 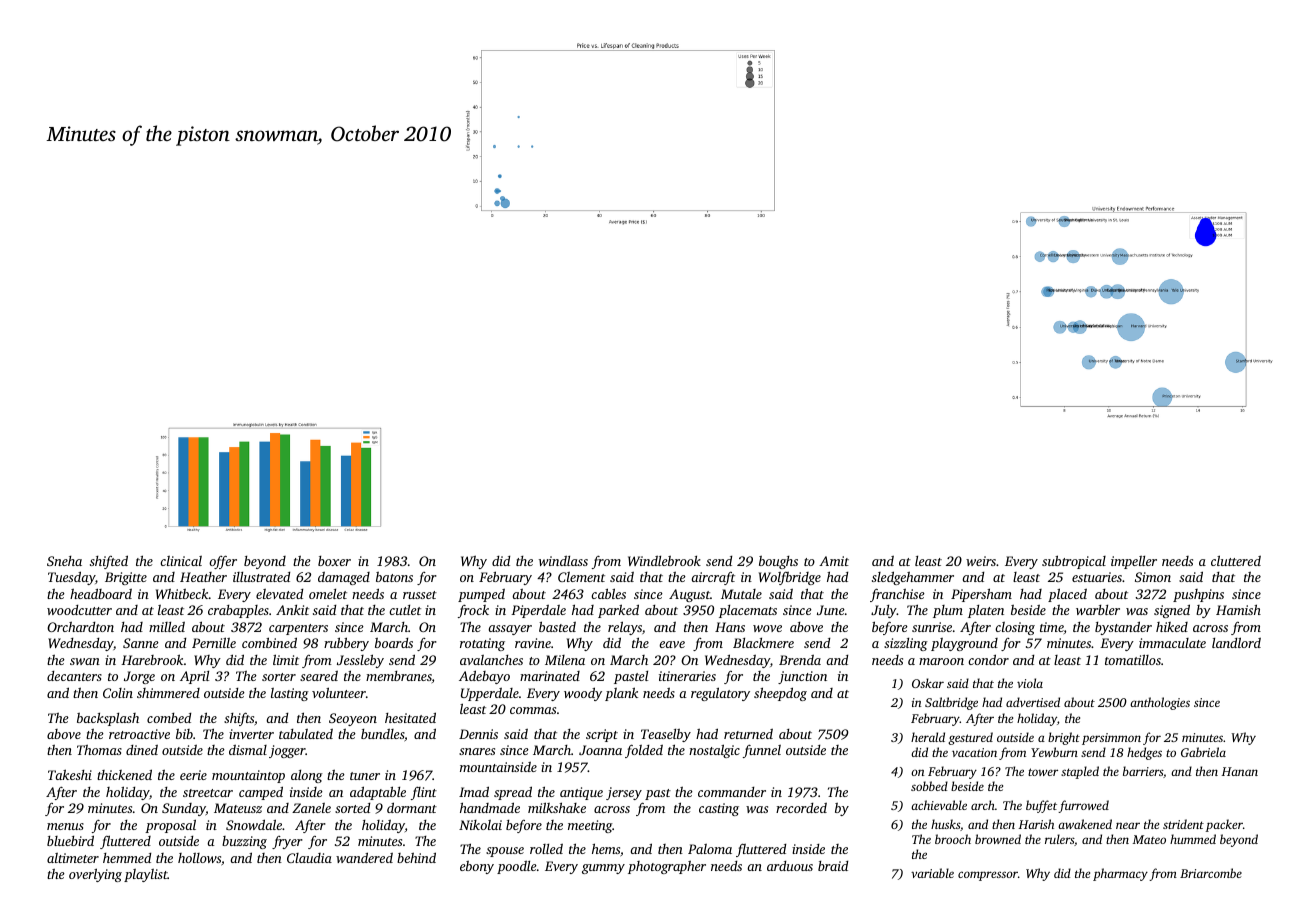 I want to click on barriers, so click(x=1143, y=771).
